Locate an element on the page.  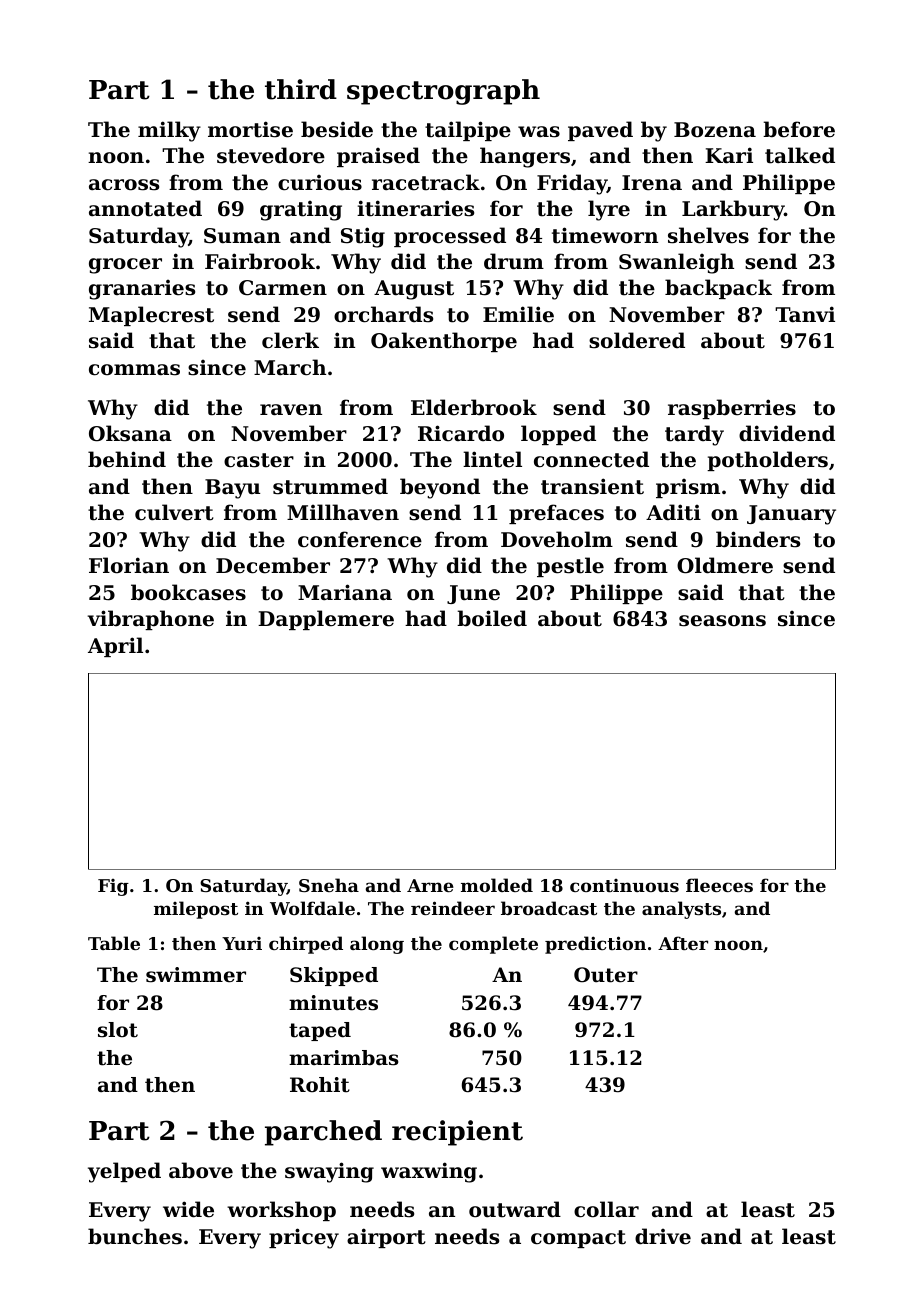
slot is located at coordinates (118, 1030).
